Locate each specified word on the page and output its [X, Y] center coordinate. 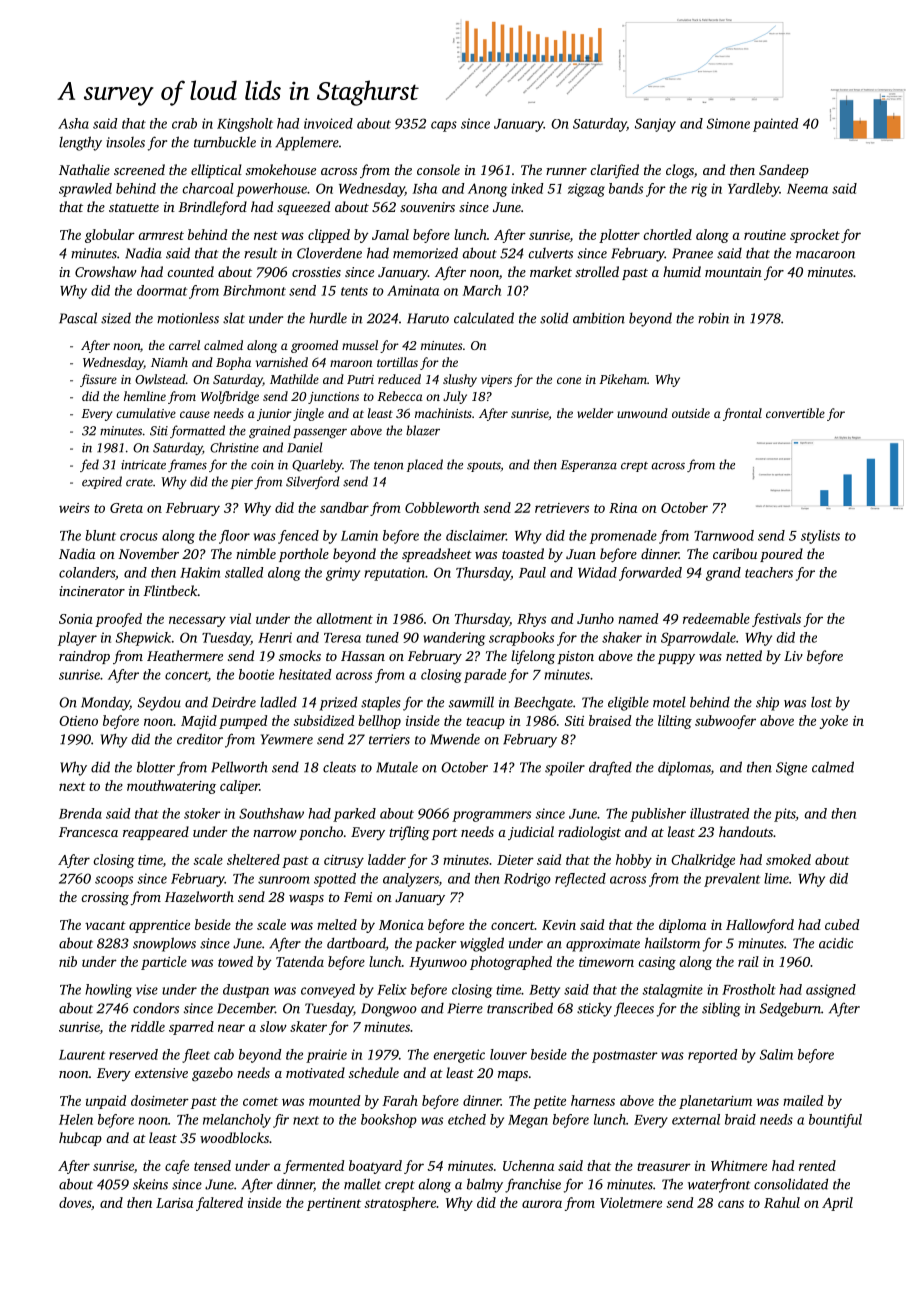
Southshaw [271, 813]
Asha [73, 123]
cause [195, 414]
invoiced [328, 123]
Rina [623, 508]
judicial [531, 833]
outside [691, 413]
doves [75, 1202]
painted [775, 125]
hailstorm [672, 943]
